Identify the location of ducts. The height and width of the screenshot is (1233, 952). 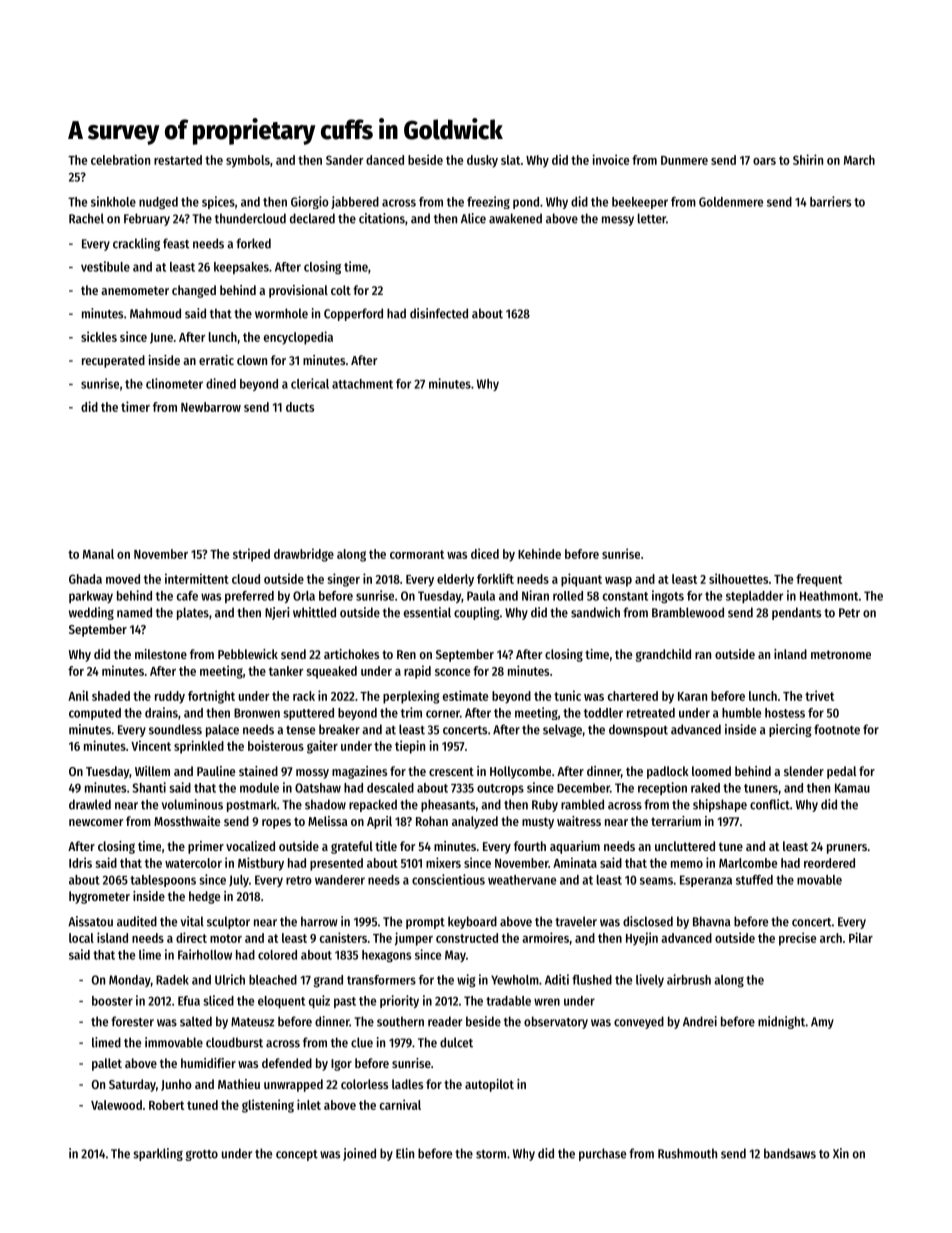
(300, 407).
